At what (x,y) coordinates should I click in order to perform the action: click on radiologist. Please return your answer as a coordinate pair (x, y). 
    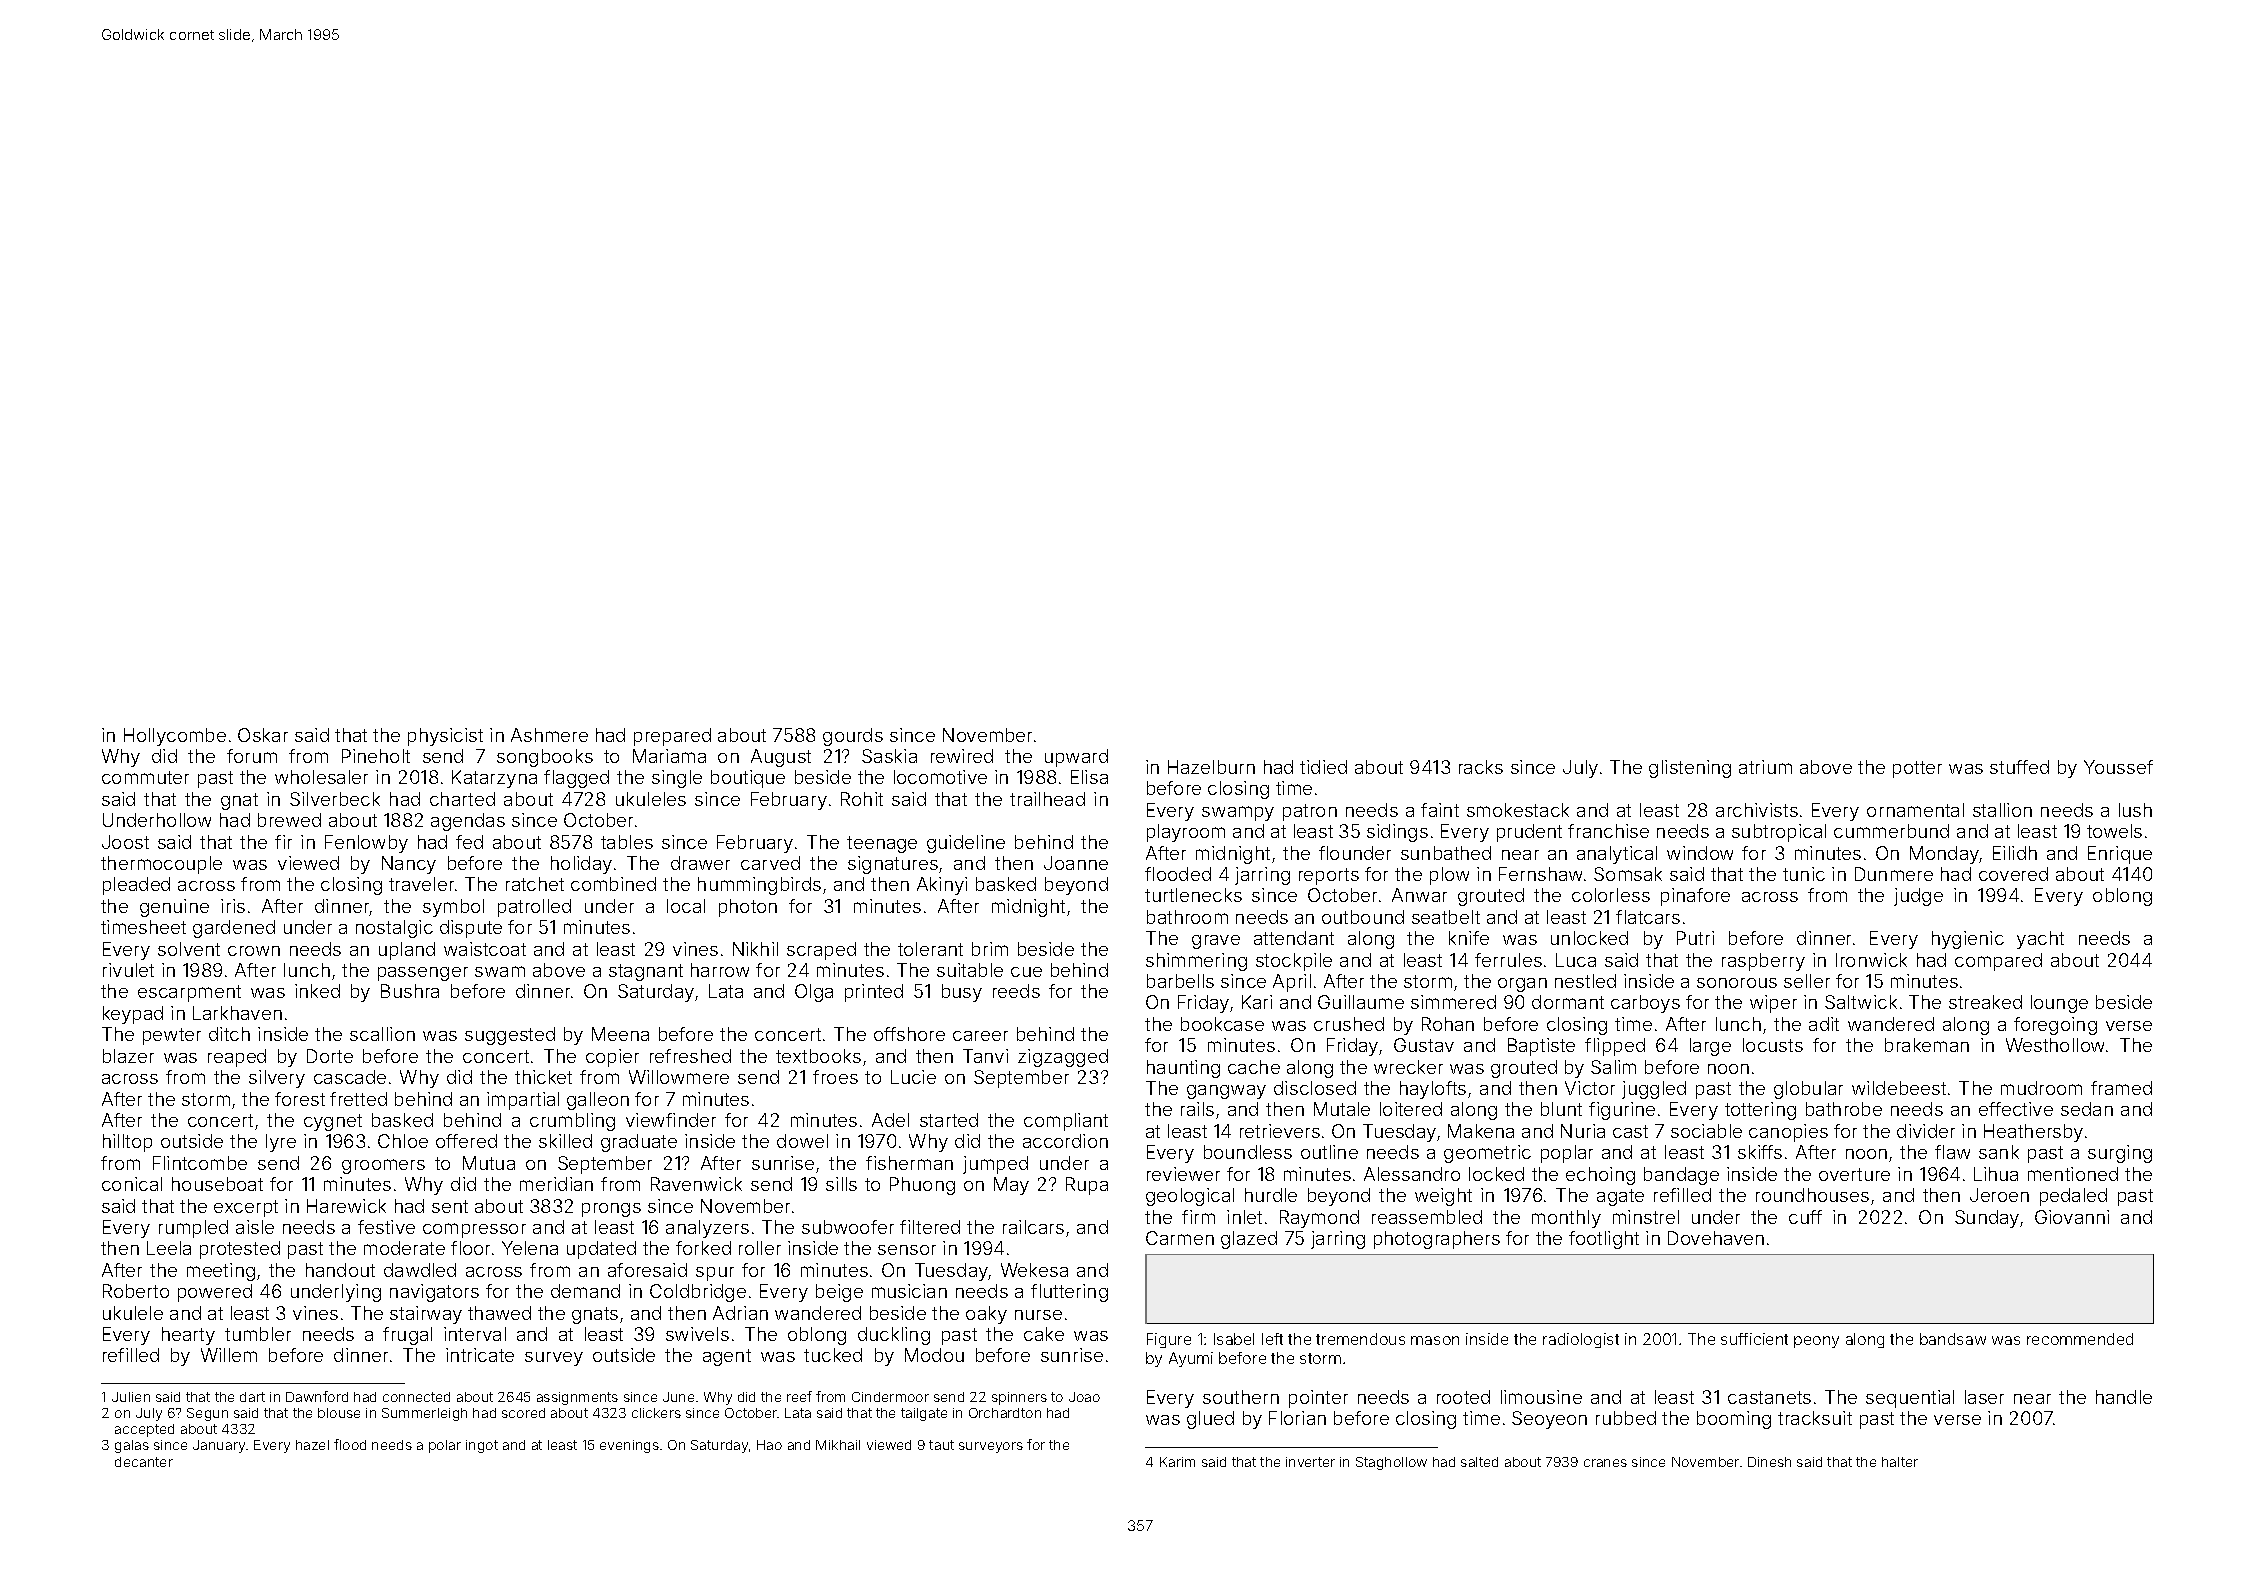
    Looking at the image, I should click on (1581, 1340).
